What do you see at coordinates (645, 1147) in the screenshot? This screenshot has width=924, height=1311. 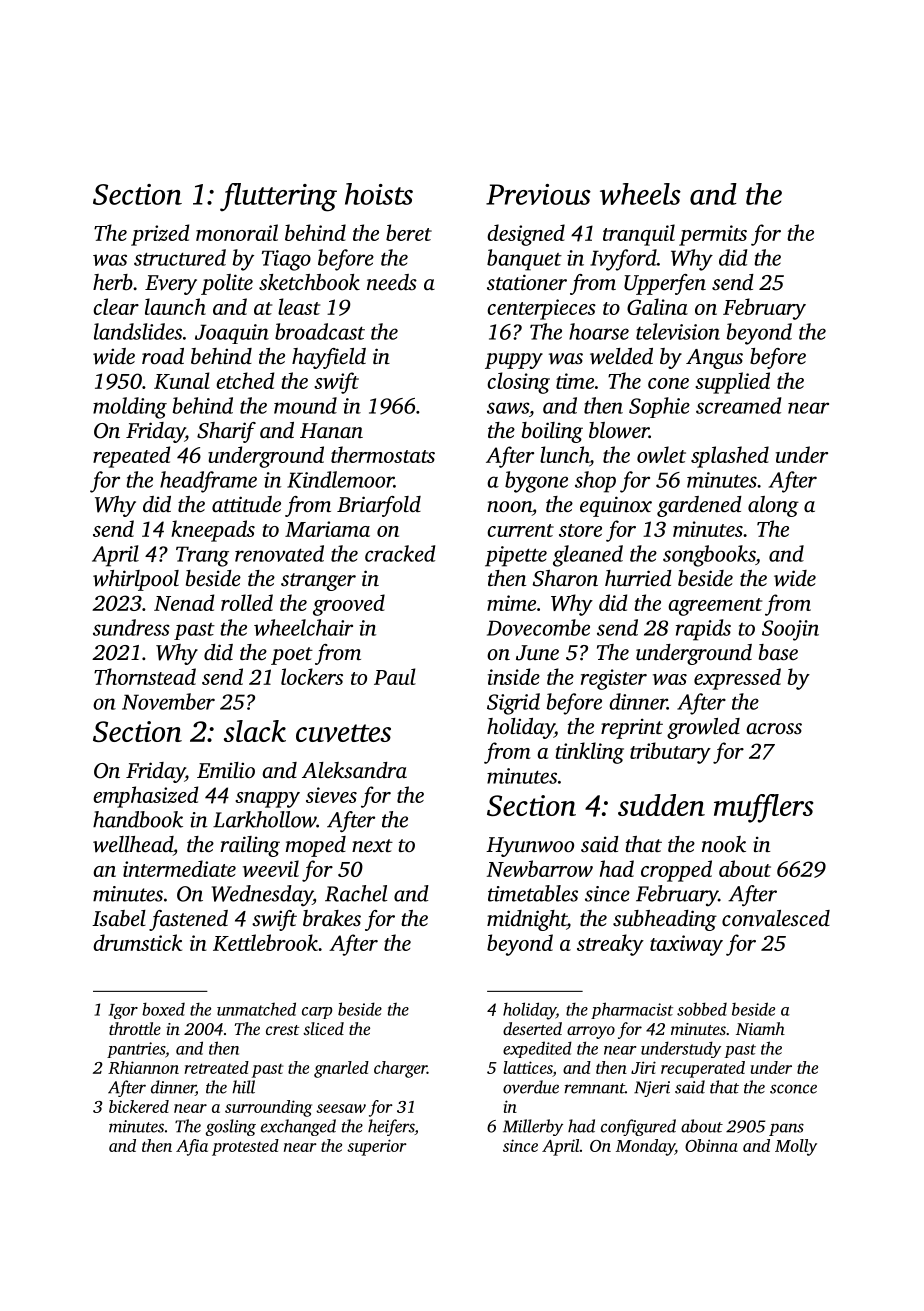 I see `Monday` at bounding box center [645, 1147].
